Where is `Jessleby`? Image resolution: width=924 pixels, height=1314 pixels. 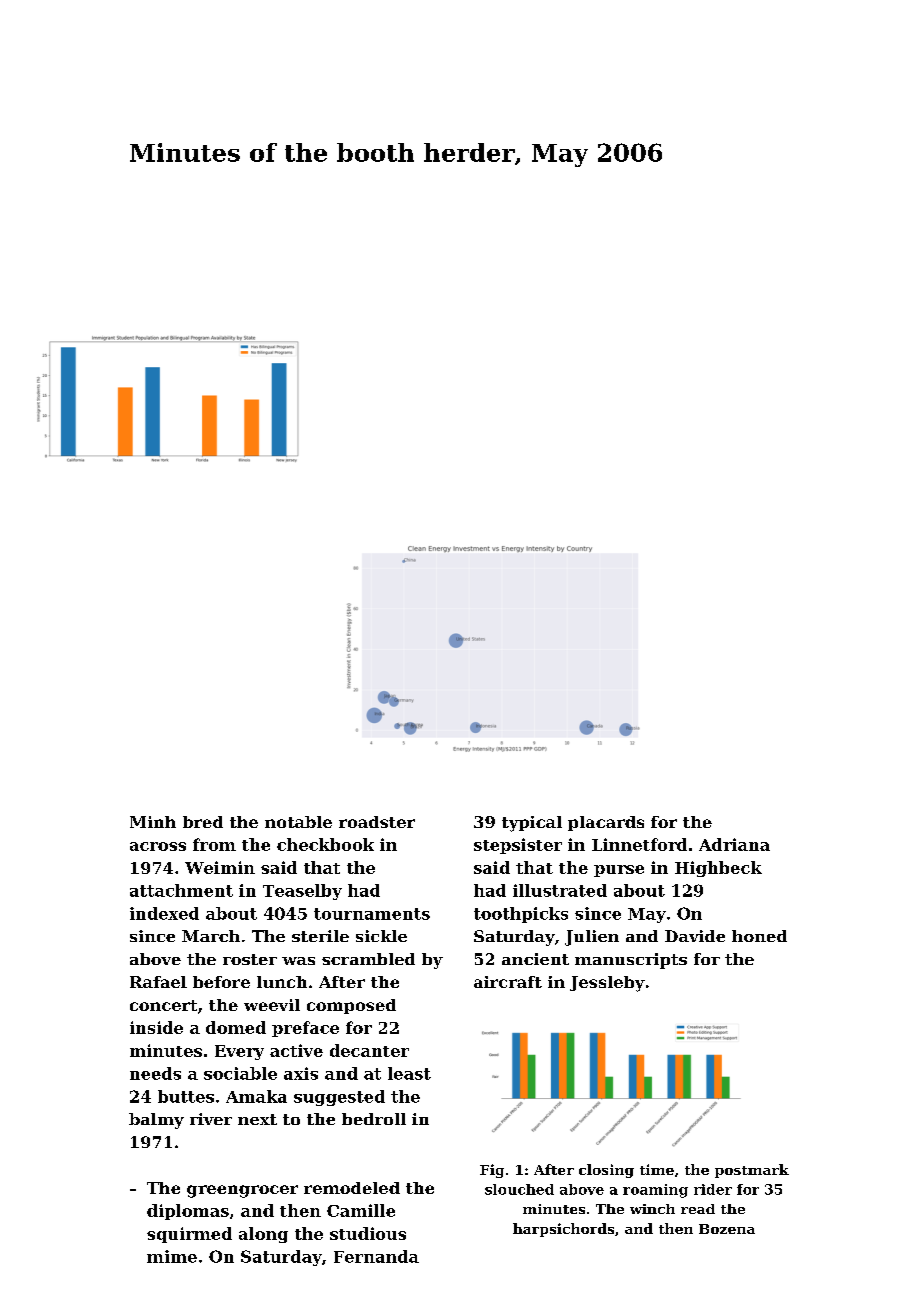
Jessleby is located at coordinates (607, 984).
